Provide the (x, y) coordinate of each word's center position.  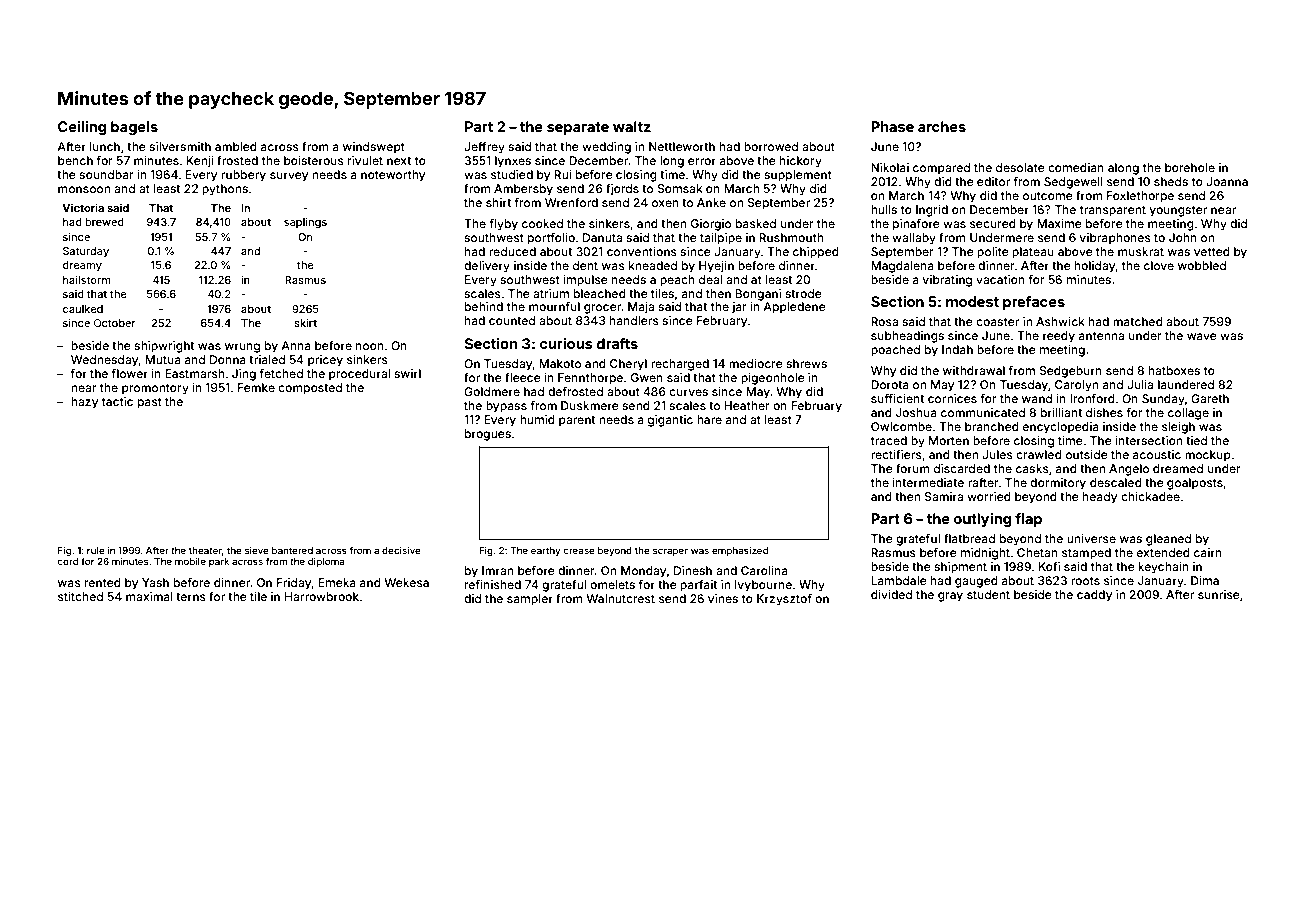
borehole (1190, 167)
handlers (634, 320)
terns (191, 597)
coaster (997, 322)
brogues (488, 435)
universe (1091, 538)
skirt (305, 323)
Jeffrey (484, 148)
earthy (545, 551)
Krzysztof (784, 600)
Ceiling (82, 128)
